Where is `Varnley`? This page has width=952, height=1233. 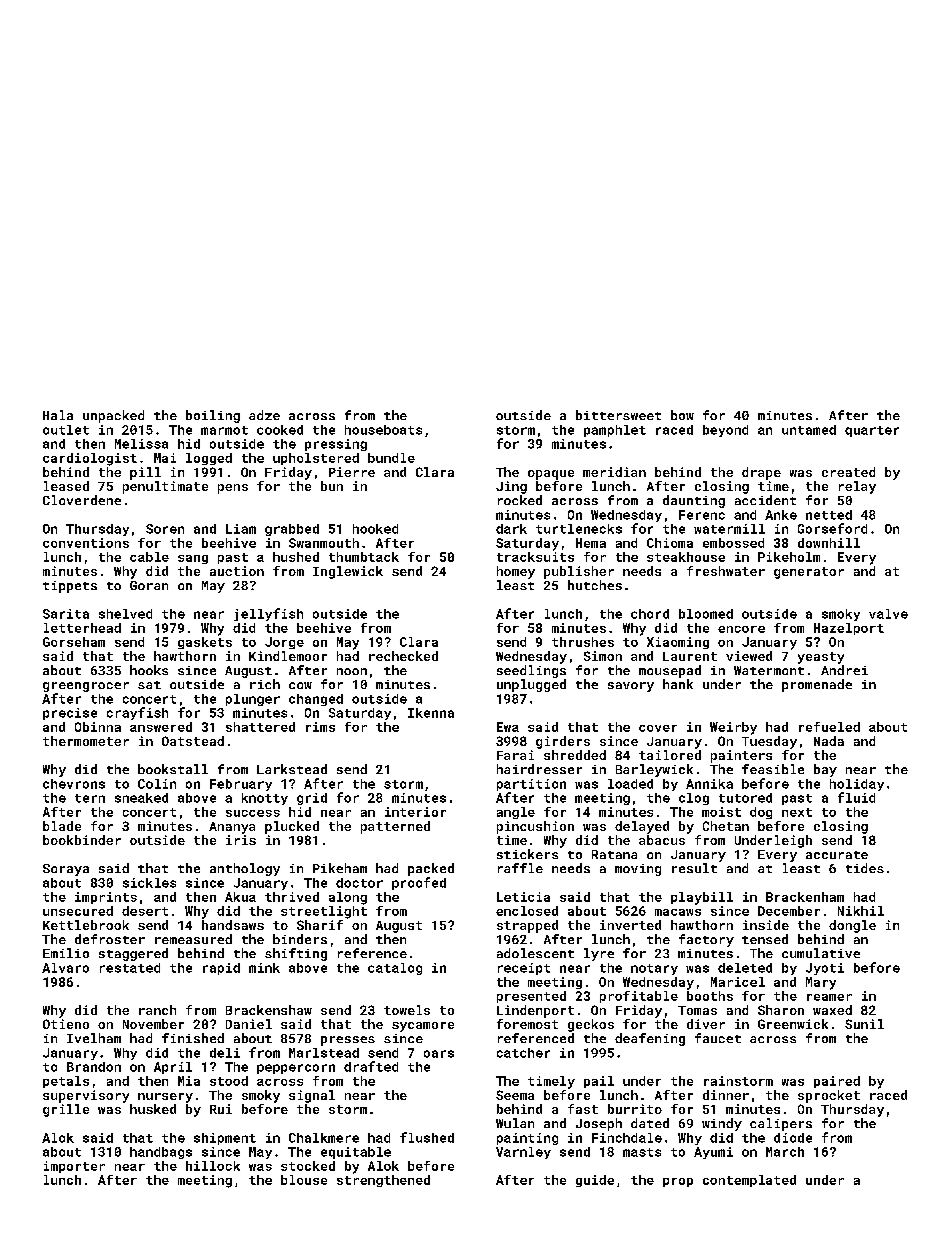
Varnley is located at coordinates (523, 1153).
